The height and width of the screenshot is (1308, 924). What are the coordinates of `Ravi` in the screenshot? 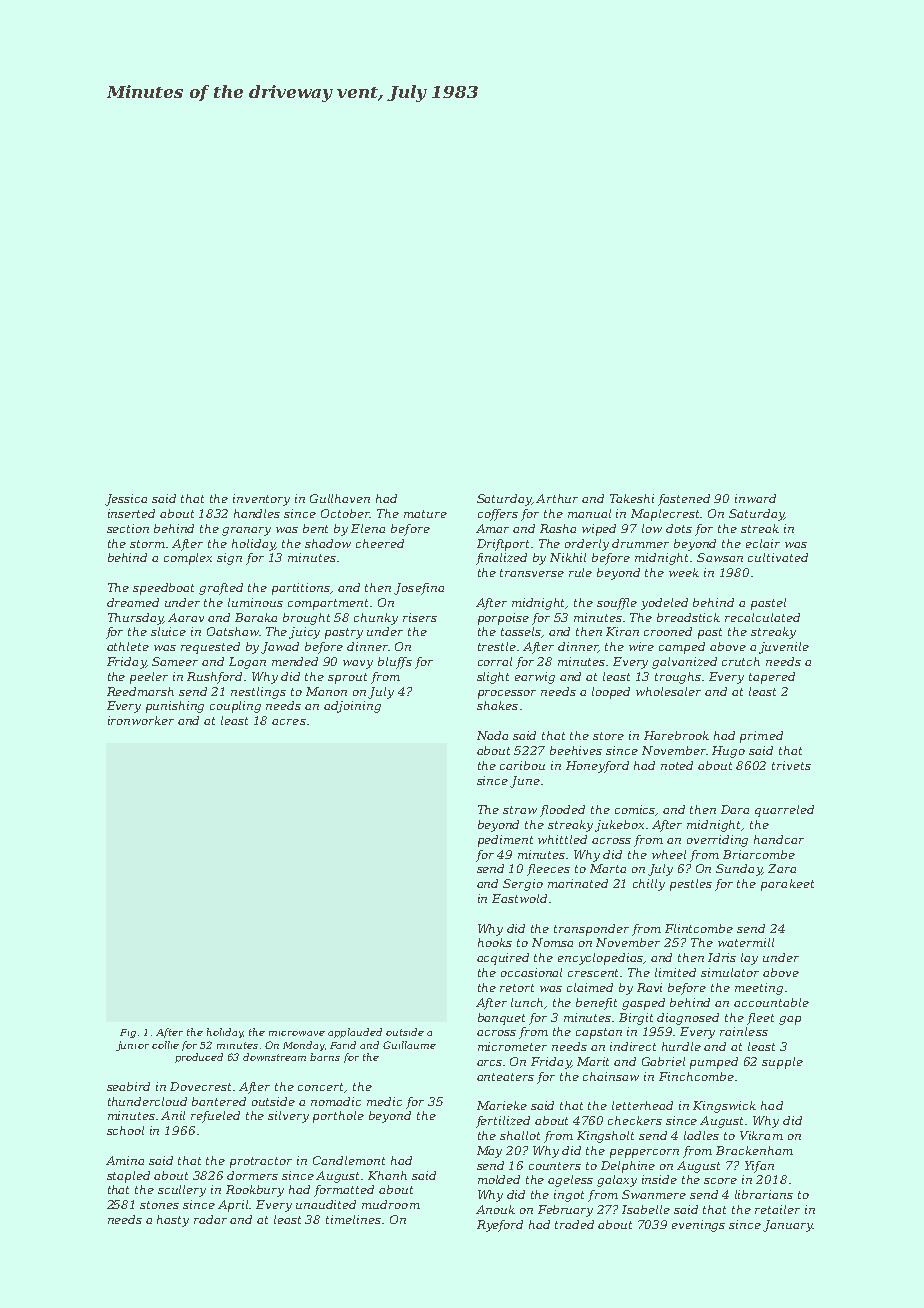 It's located at (649, 987).
